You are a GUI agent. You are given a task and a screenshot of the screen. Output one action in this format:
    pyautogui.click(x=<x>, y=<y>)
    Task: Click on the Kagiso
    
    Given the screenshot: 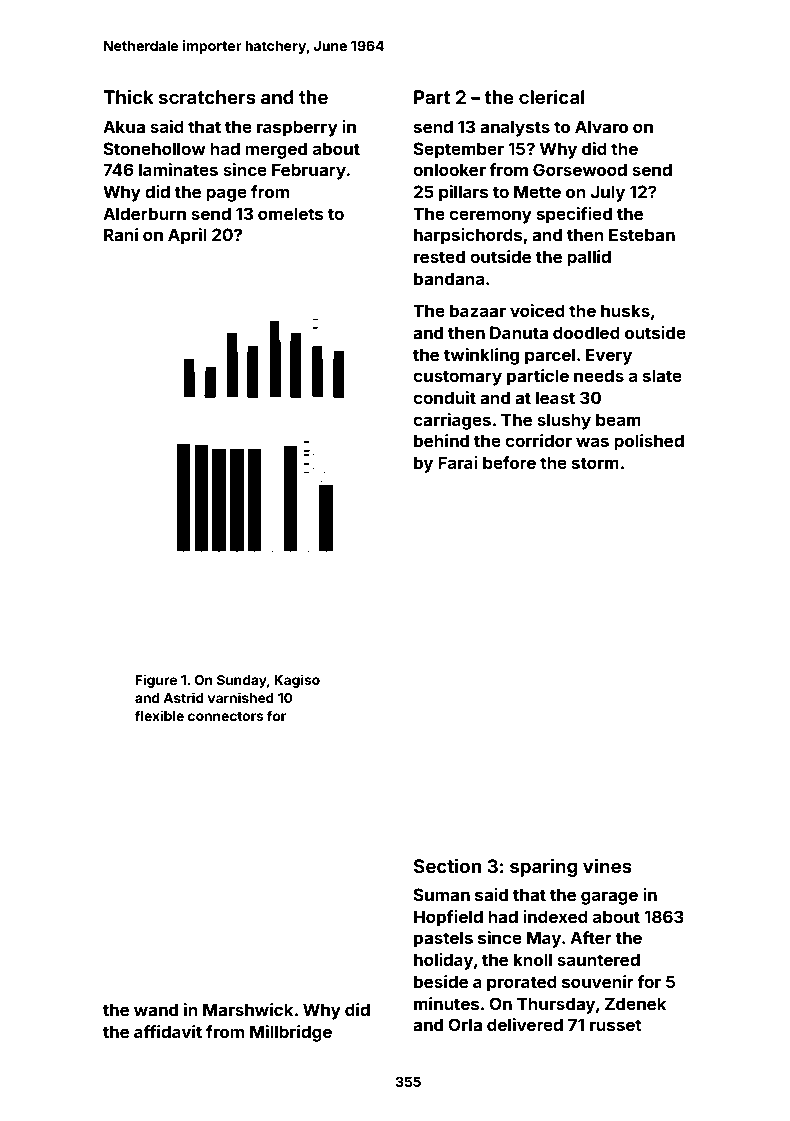 What is the action you would take?
    pyautogui.click(x=297, y=681)
